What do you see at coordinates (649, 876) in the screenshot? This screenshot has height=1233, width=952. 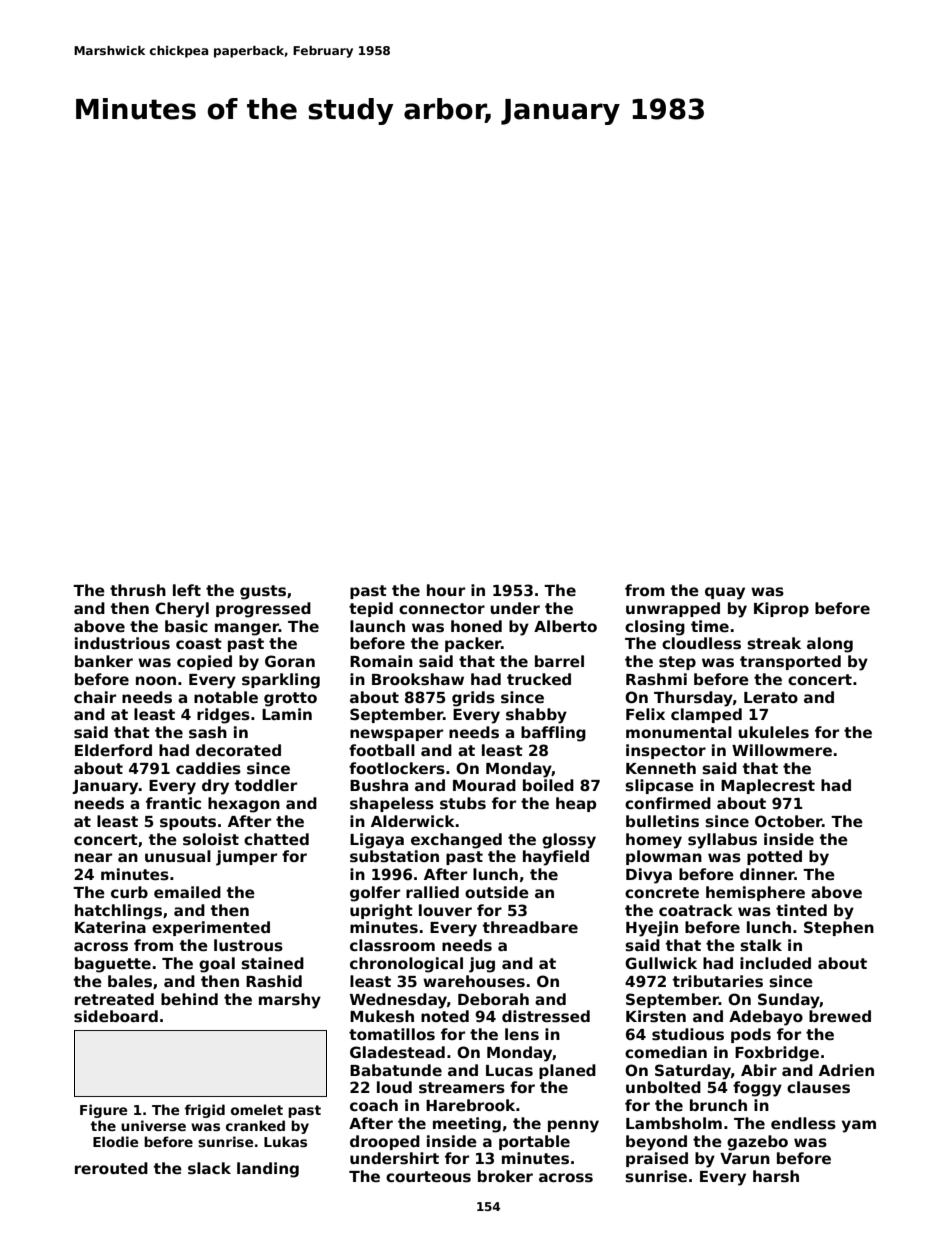 I see `Divya` at bounding box center [649, 876].
